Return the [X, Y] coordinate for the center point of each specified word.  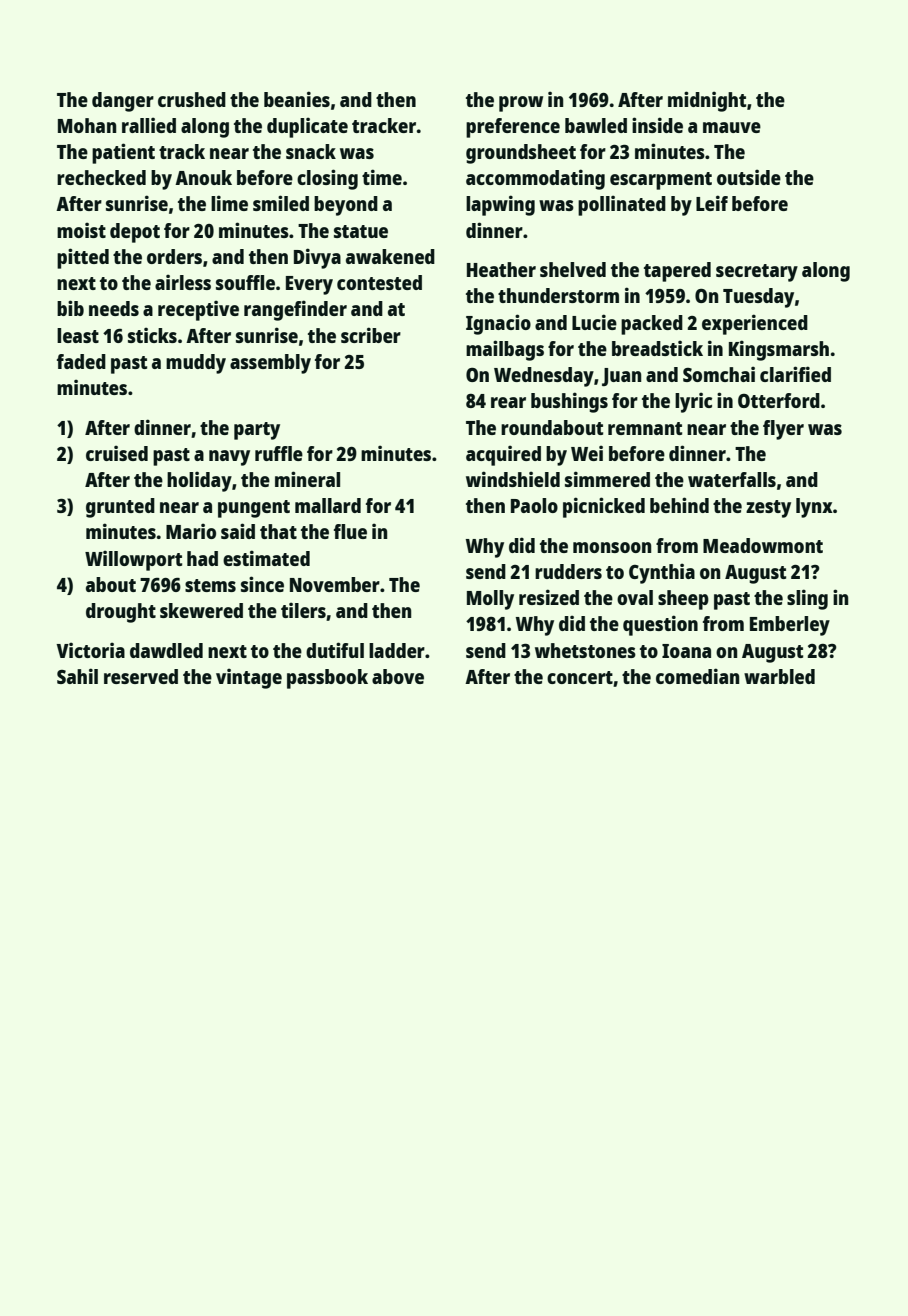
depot [135, 233]
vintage [249, 678]
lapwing [500, 205]
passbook [327, 679]
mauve [732, 127]
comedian [697, 676]
